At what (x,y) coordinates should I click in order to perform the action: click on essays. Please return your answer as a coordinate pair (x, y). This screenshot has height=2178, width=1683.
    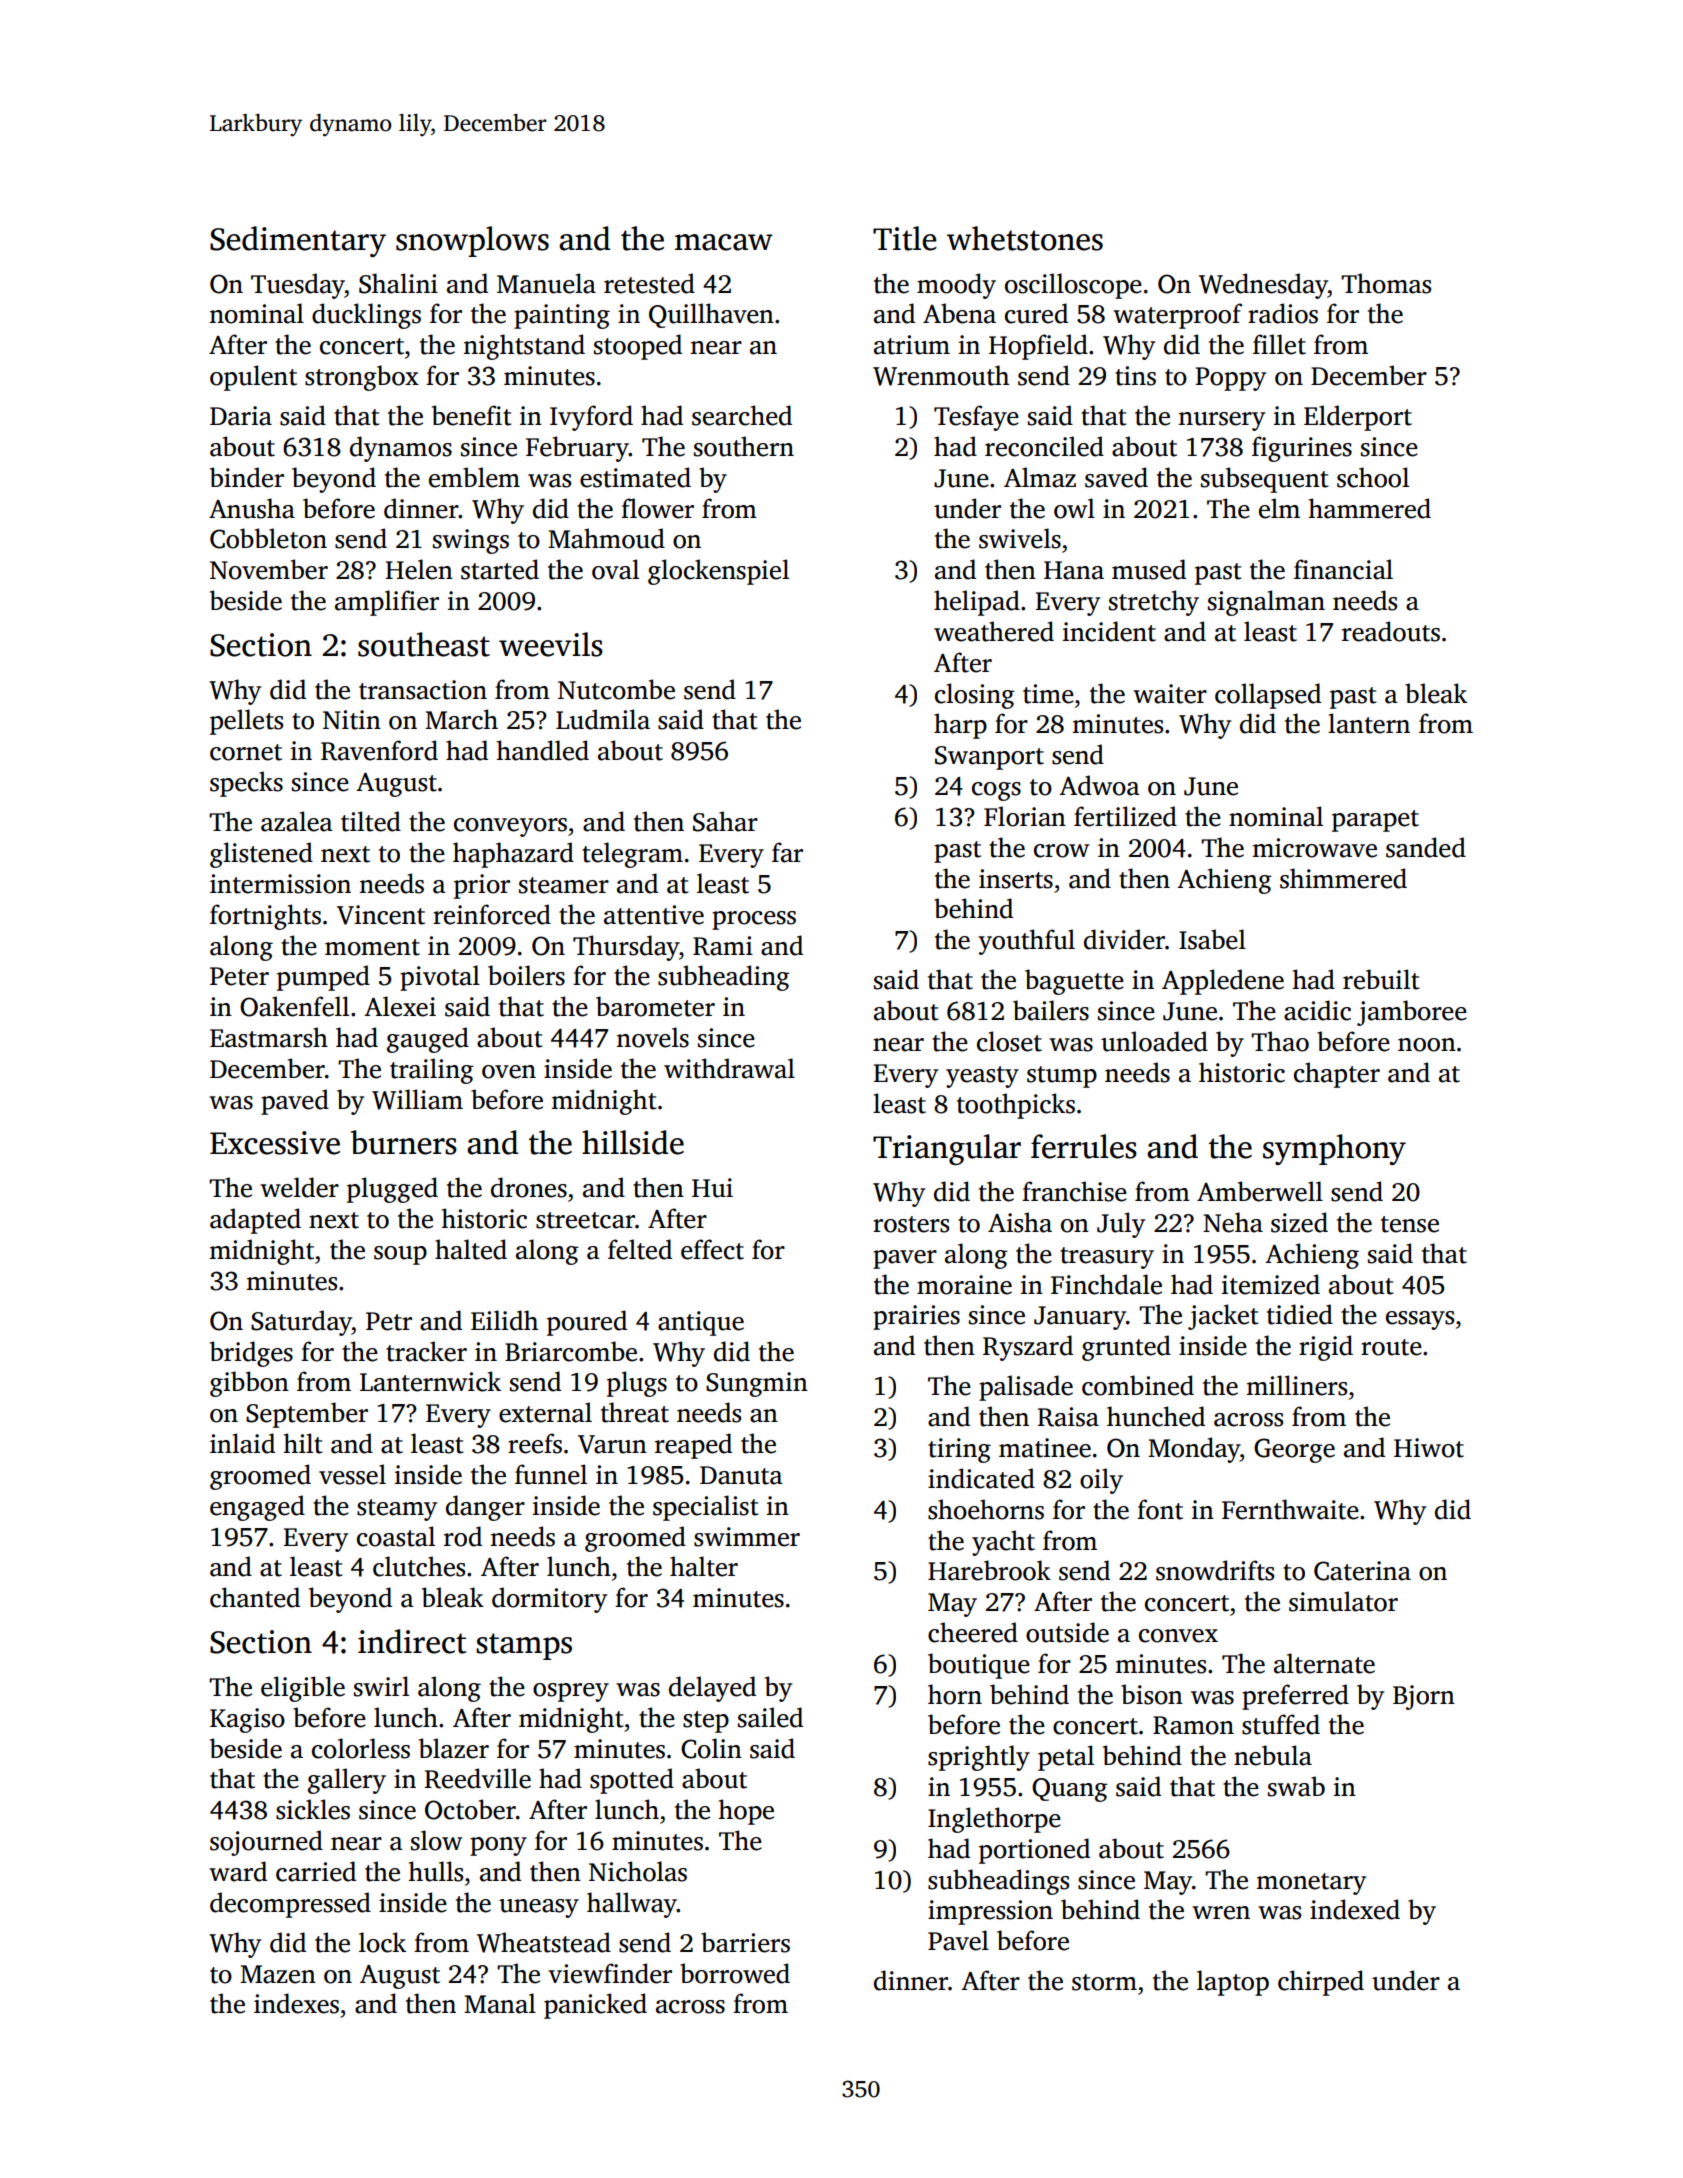
    Looking at the image, I should click on (1420, 1320).
